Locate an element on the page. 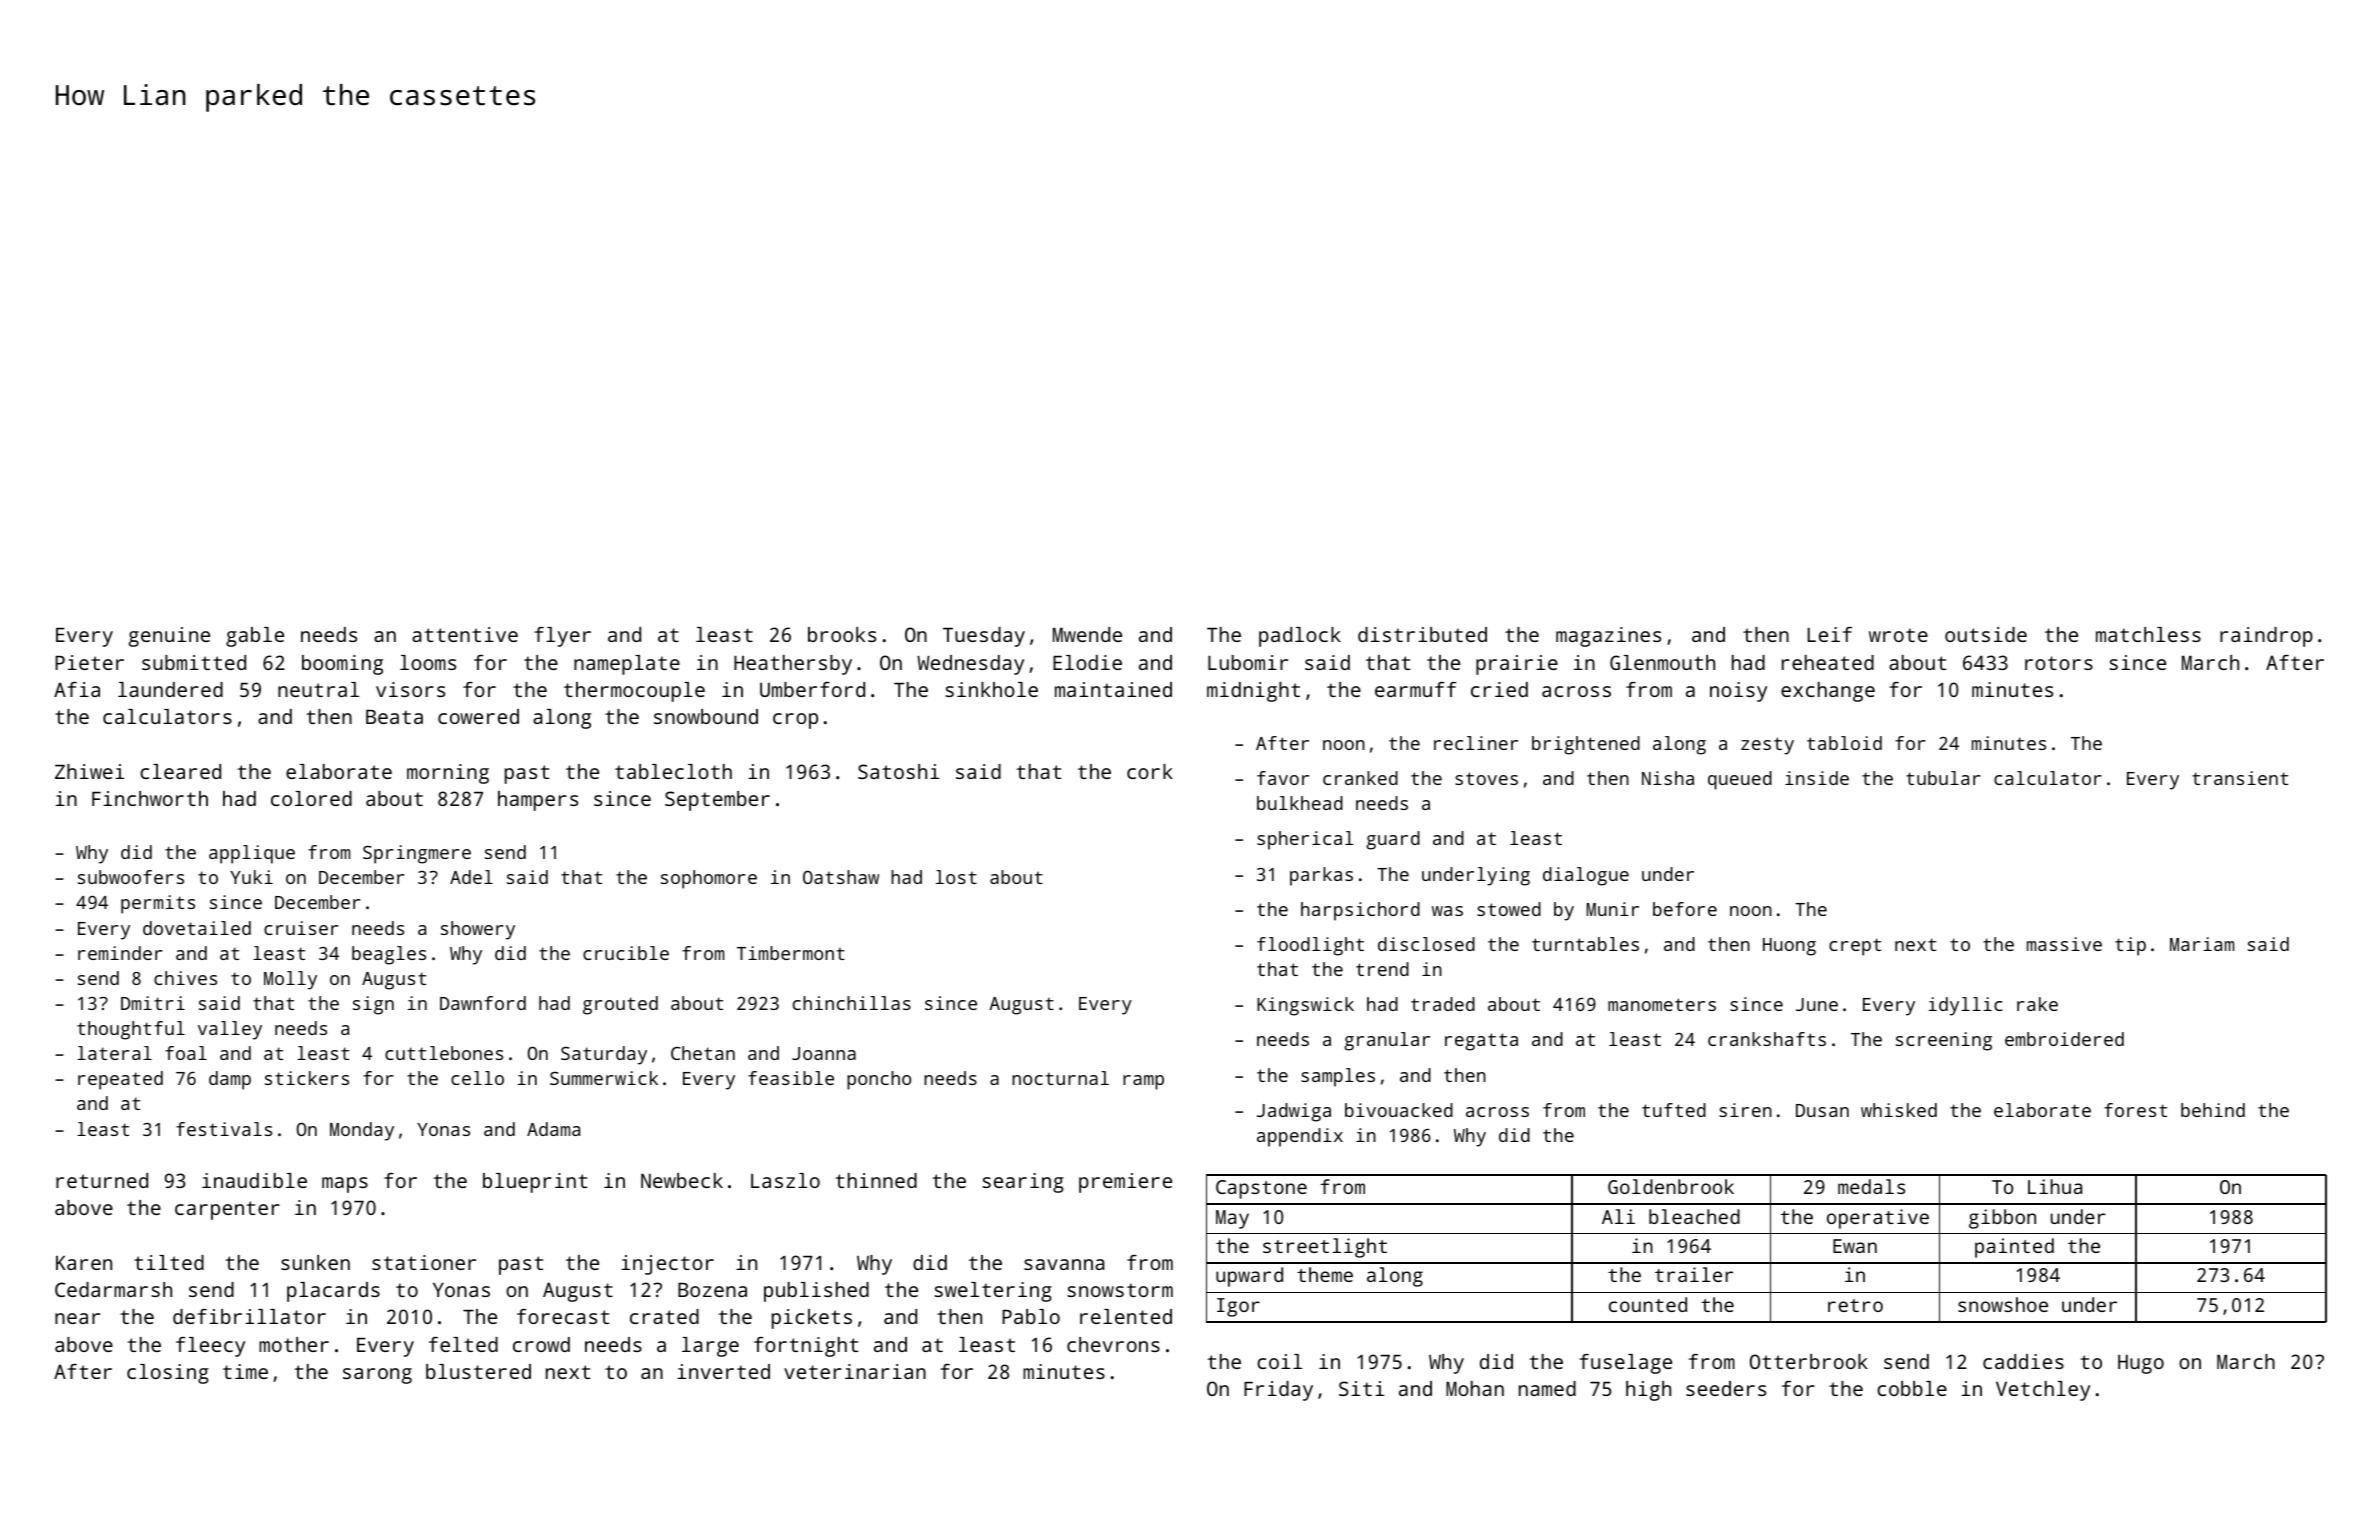 This document has height=1540, width=2380. bivouacked is located at coordinates (1399, 1110).
